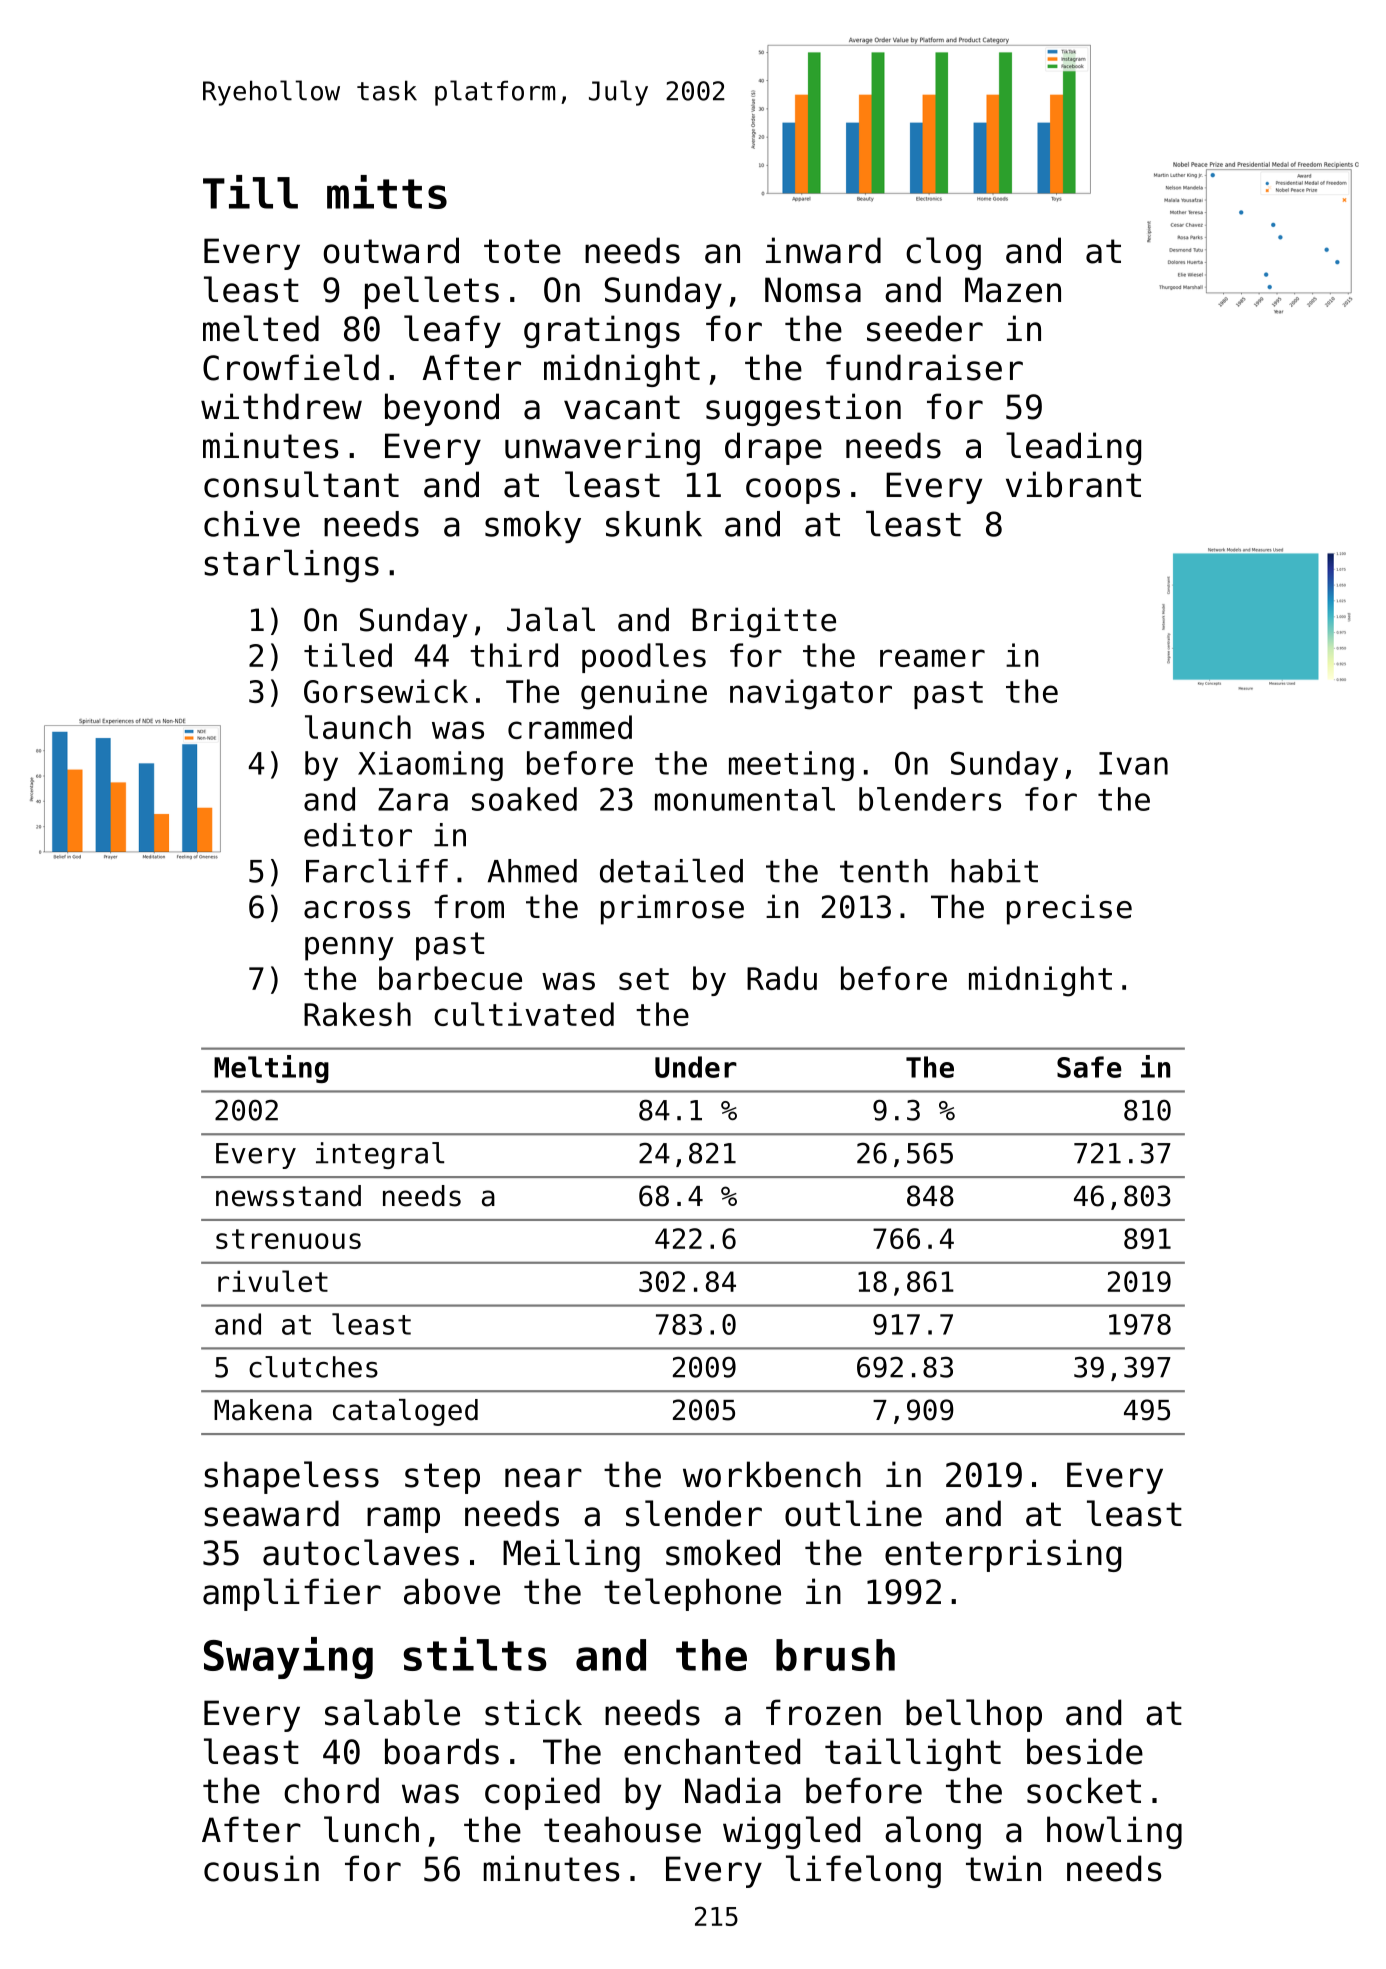 Image resolution: width=1386 pixels, height=1969 pixels. What do you see at coordinates (450, 978) in the screenshot?
I see `barbecue` at bounding box center [450, 978].
